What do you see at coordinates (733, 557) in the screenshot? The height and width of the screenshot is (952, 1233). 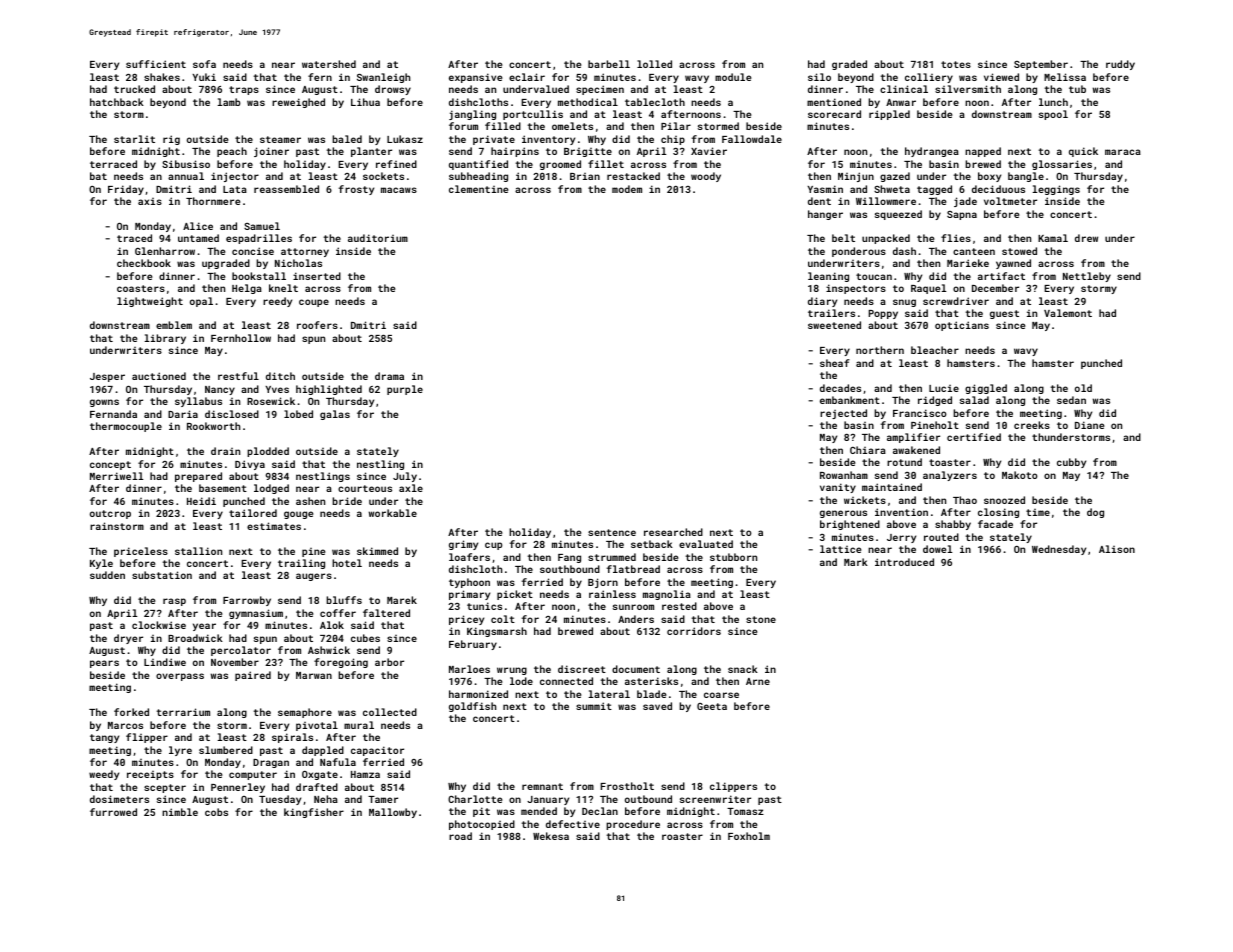 I see `stubborn` at bounding box center [733, 557].
